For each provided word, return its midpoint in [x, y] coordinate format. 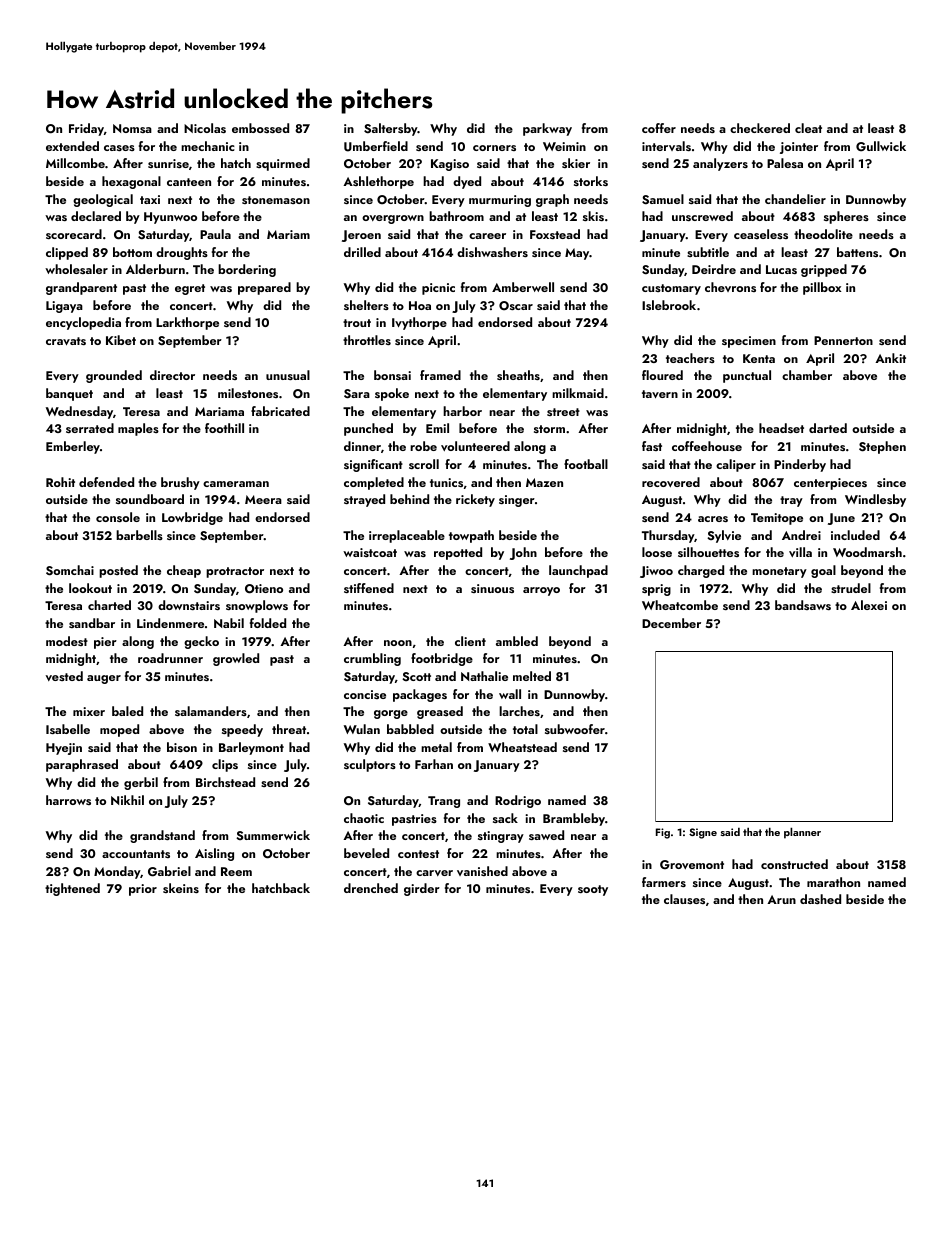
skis [593, 216]
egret [190, 289]
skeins [181, 888]
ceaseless [761, 234]
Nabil [229, 623]
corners [494, 148]
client [470, 641]
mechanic [208, 146]
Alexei [869, 605]
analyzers [720, 164]
